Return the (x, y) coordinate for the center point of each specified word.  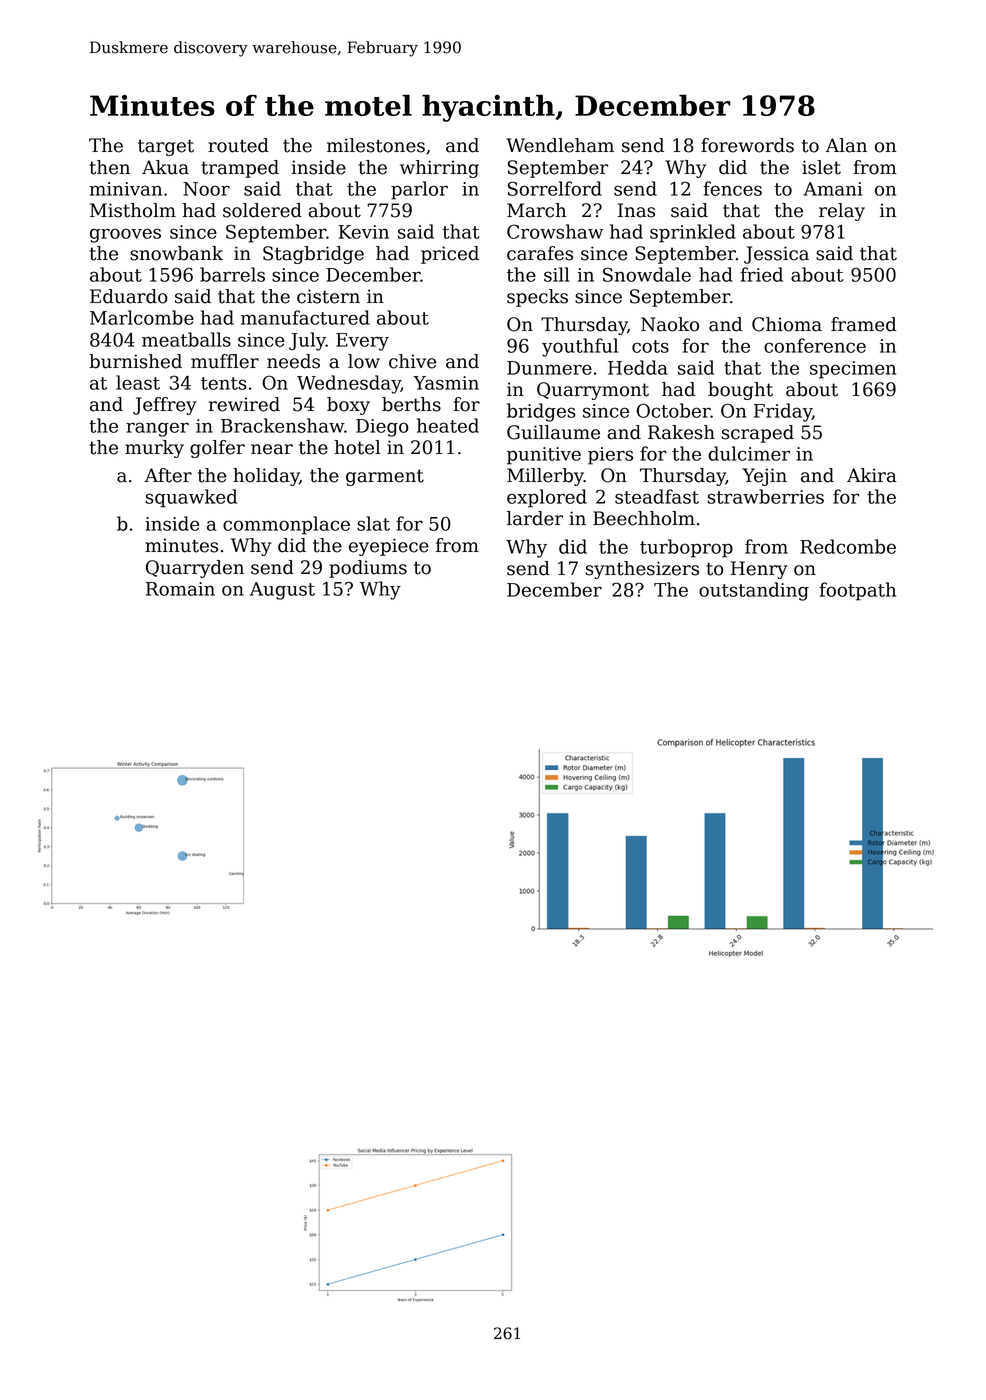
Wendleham (560, 145)
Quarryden (195, 569)
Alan (846, 145)
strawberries (766, 496)
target (166, 147)
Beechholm (644, 518)
